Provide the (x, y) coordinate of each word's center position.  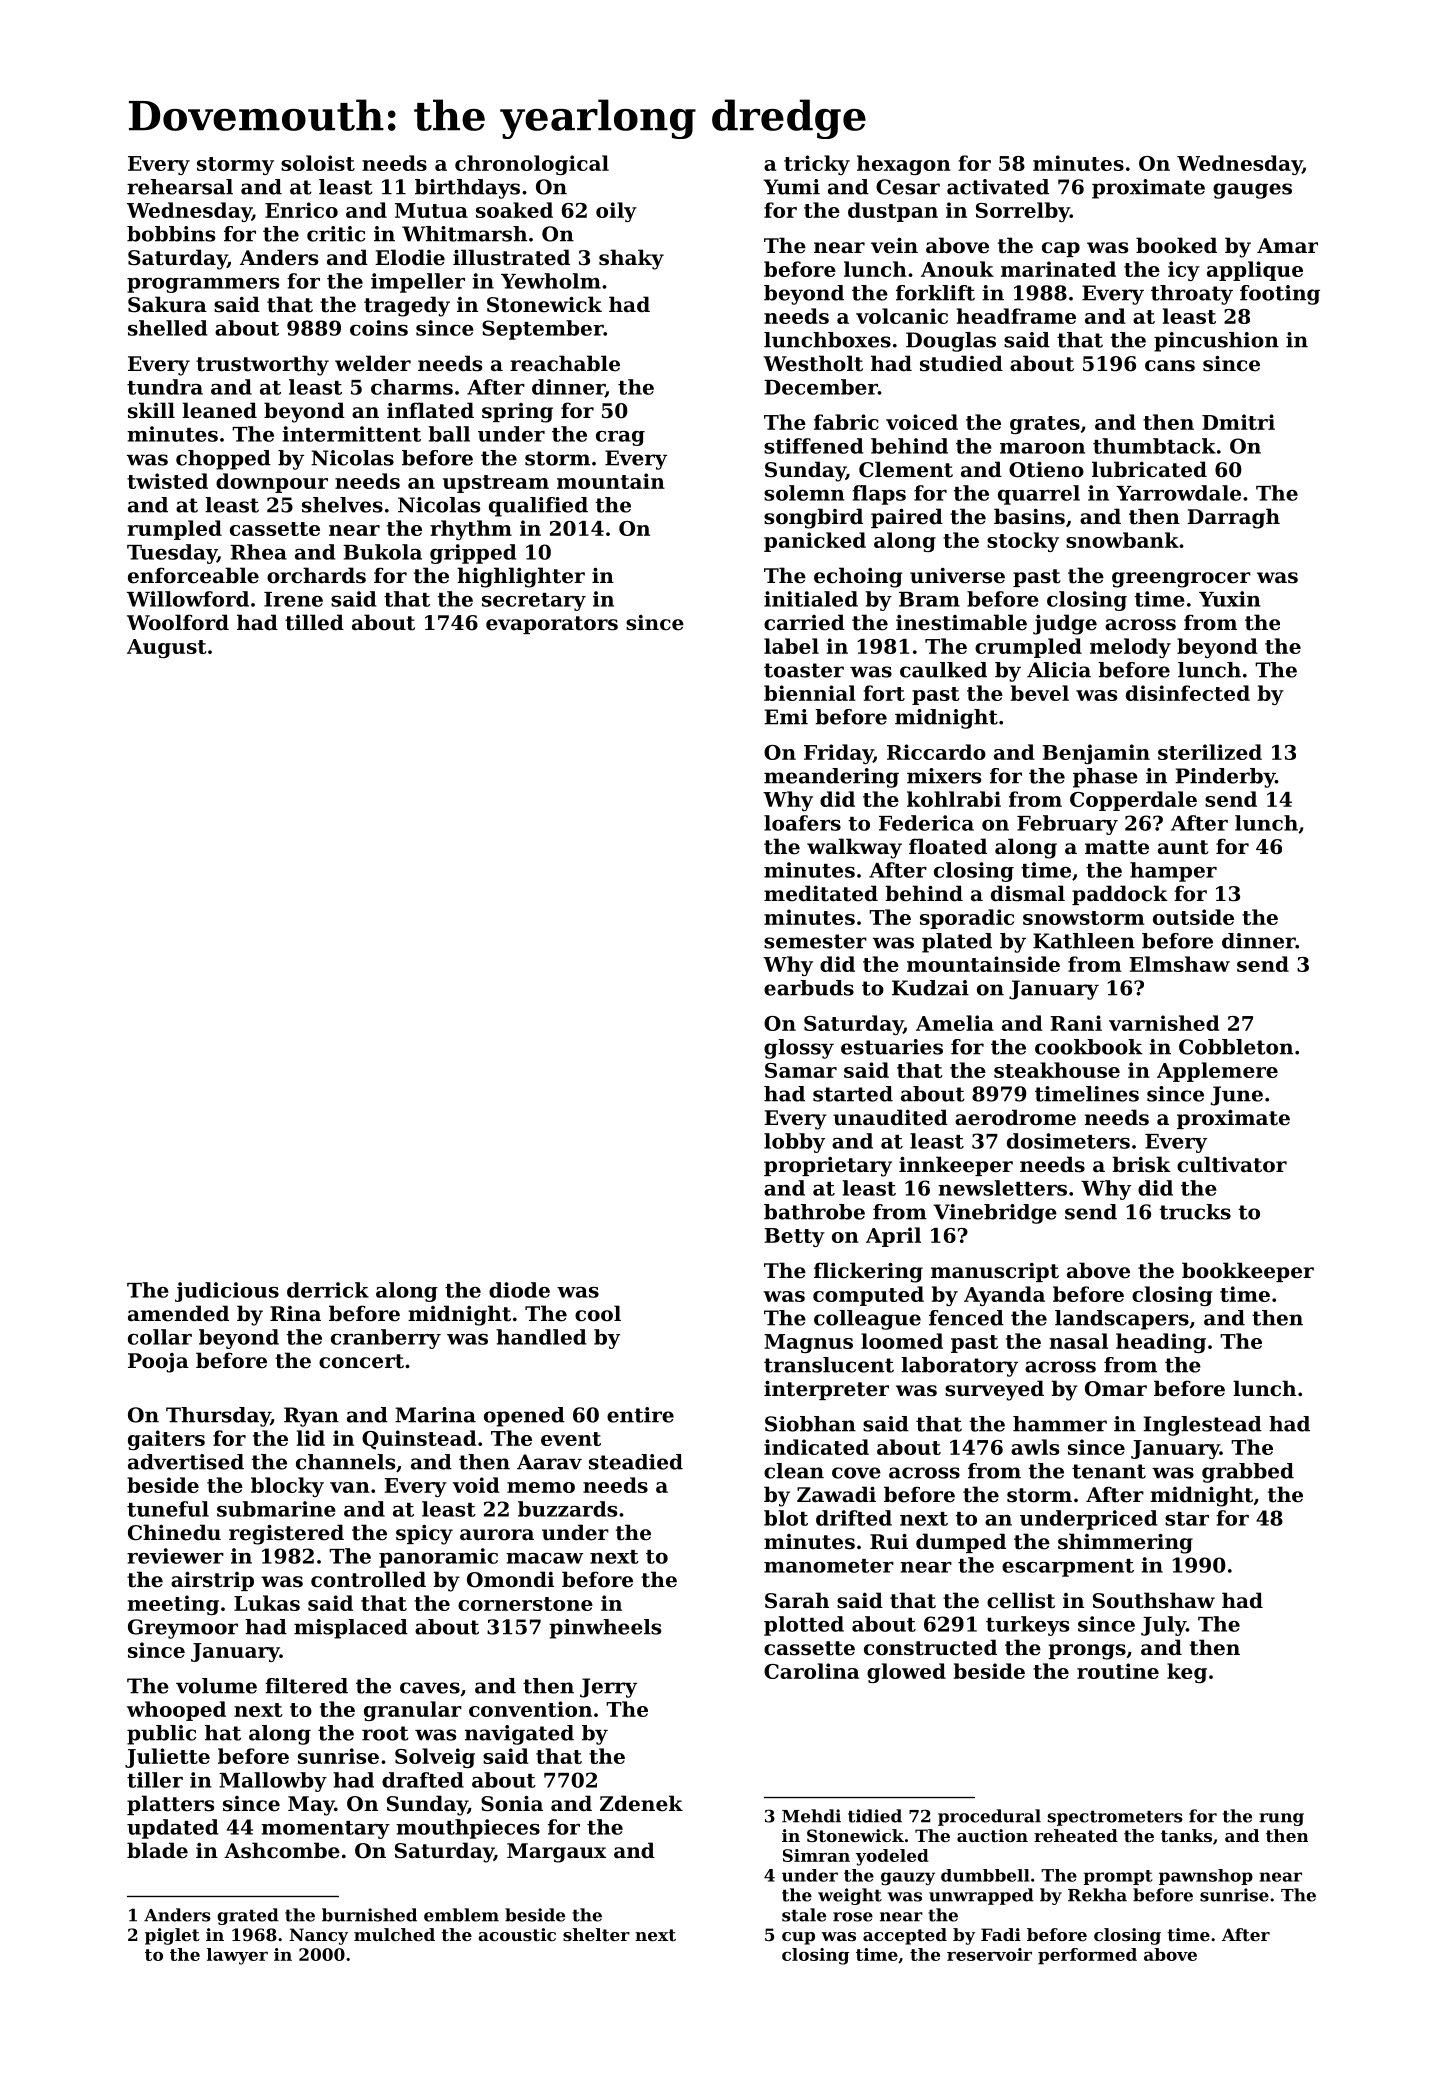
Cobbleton (1236, 1047)
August (167, 648)
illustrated (511, 257)
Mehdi (811, 1816)
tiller (155, 1780)
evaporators (552, 625)
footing (1280, 295)
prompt (1118, 1877)
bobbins (171, 234)
